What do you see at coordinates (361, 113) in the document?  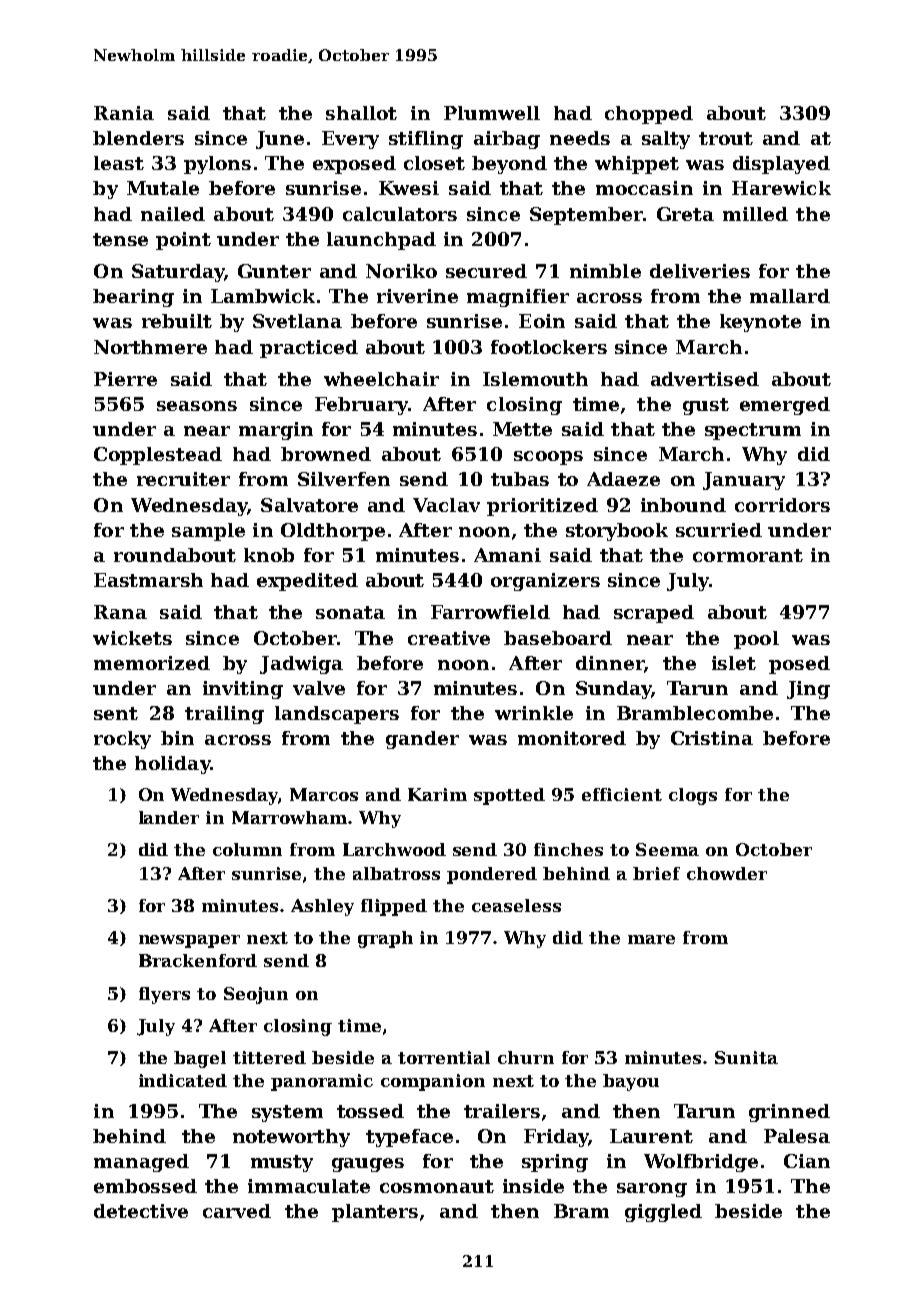 I see `shallot` at bounding box center [361, 113].
